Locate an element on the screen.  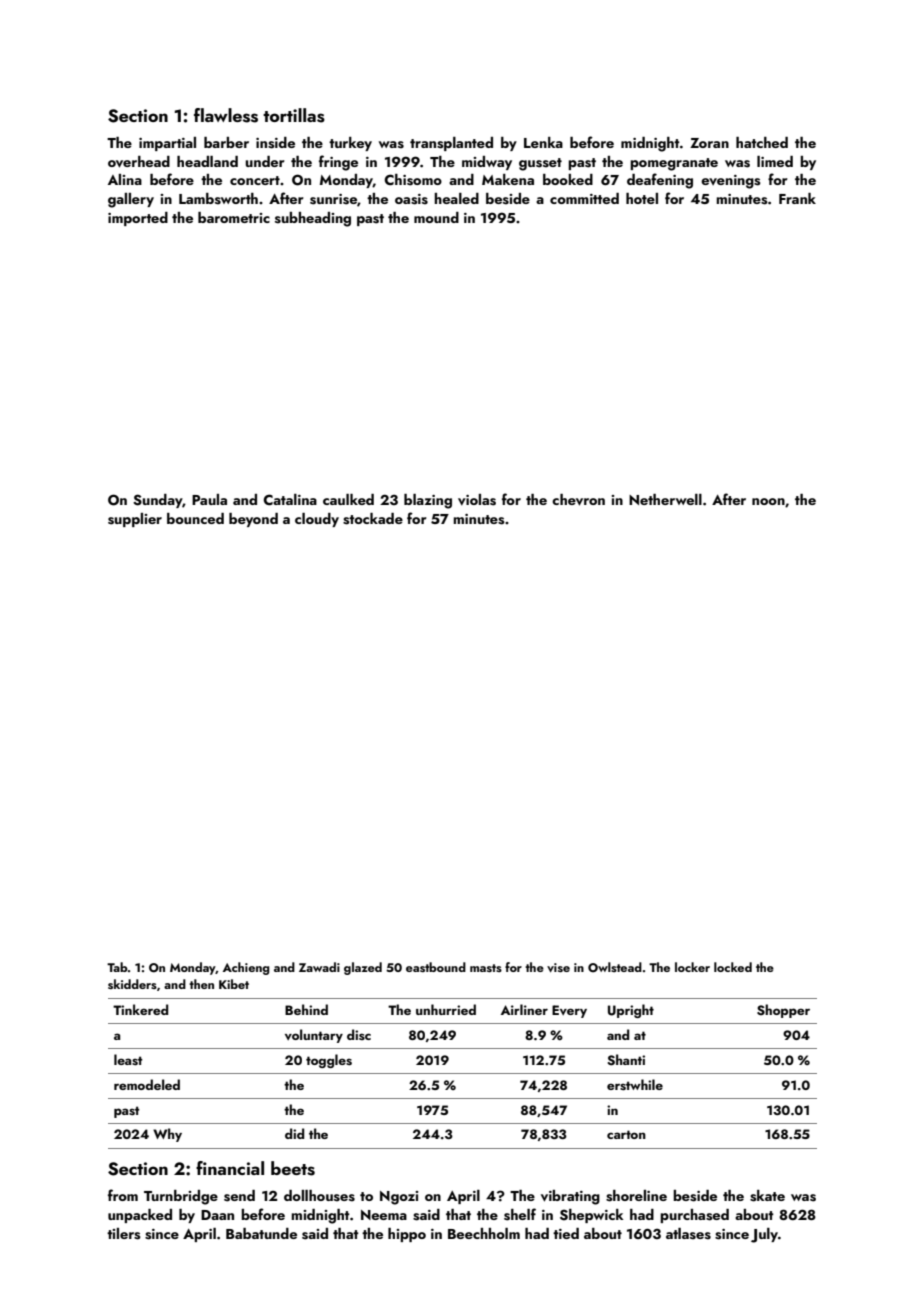
transplanted is located at coordinates (451, 144).
